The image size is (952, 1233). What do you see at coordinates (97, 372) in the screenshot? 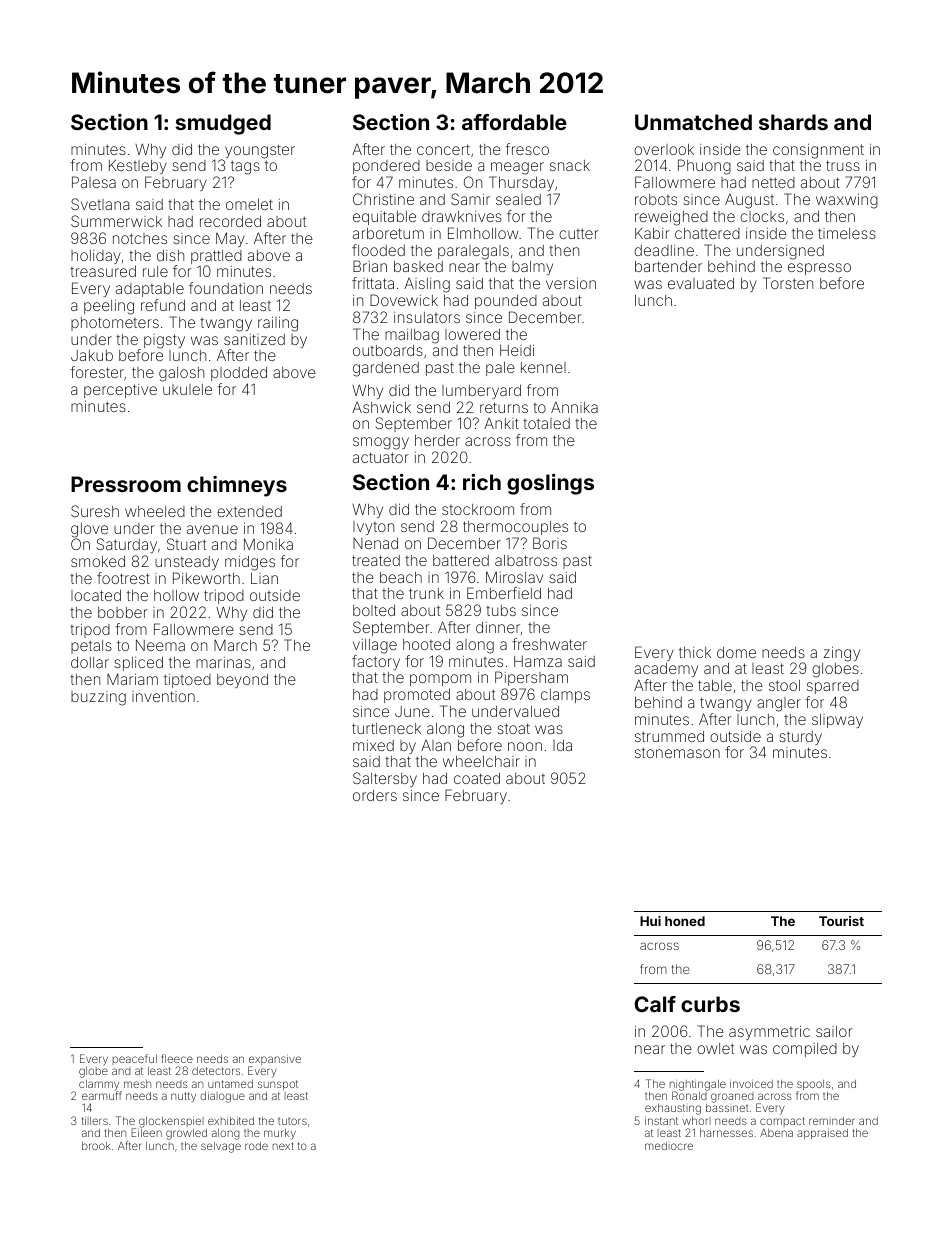
I see `forester` at bounding box center [97, 372].
